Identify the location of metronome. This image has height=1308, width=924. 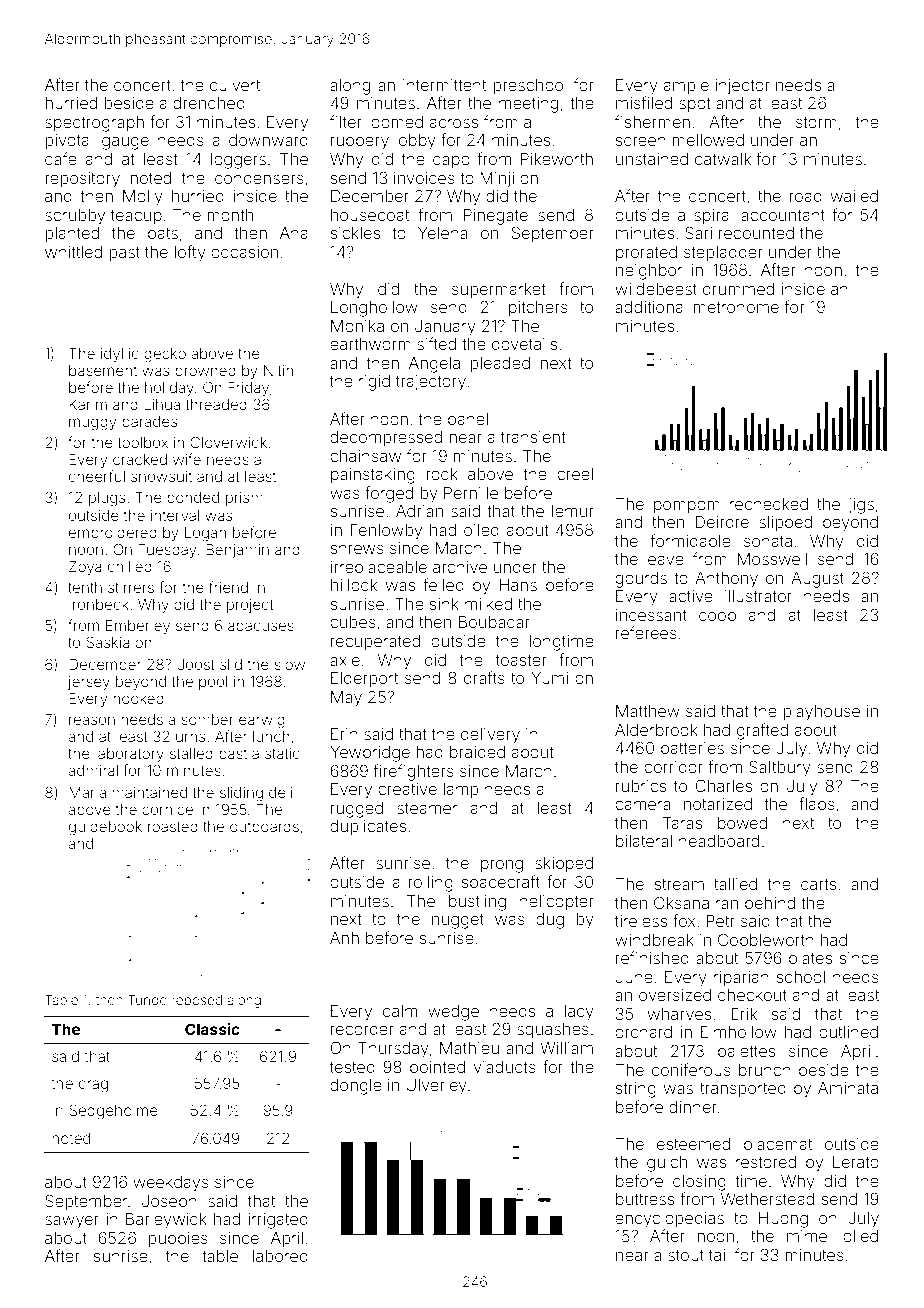
(736, 307).
